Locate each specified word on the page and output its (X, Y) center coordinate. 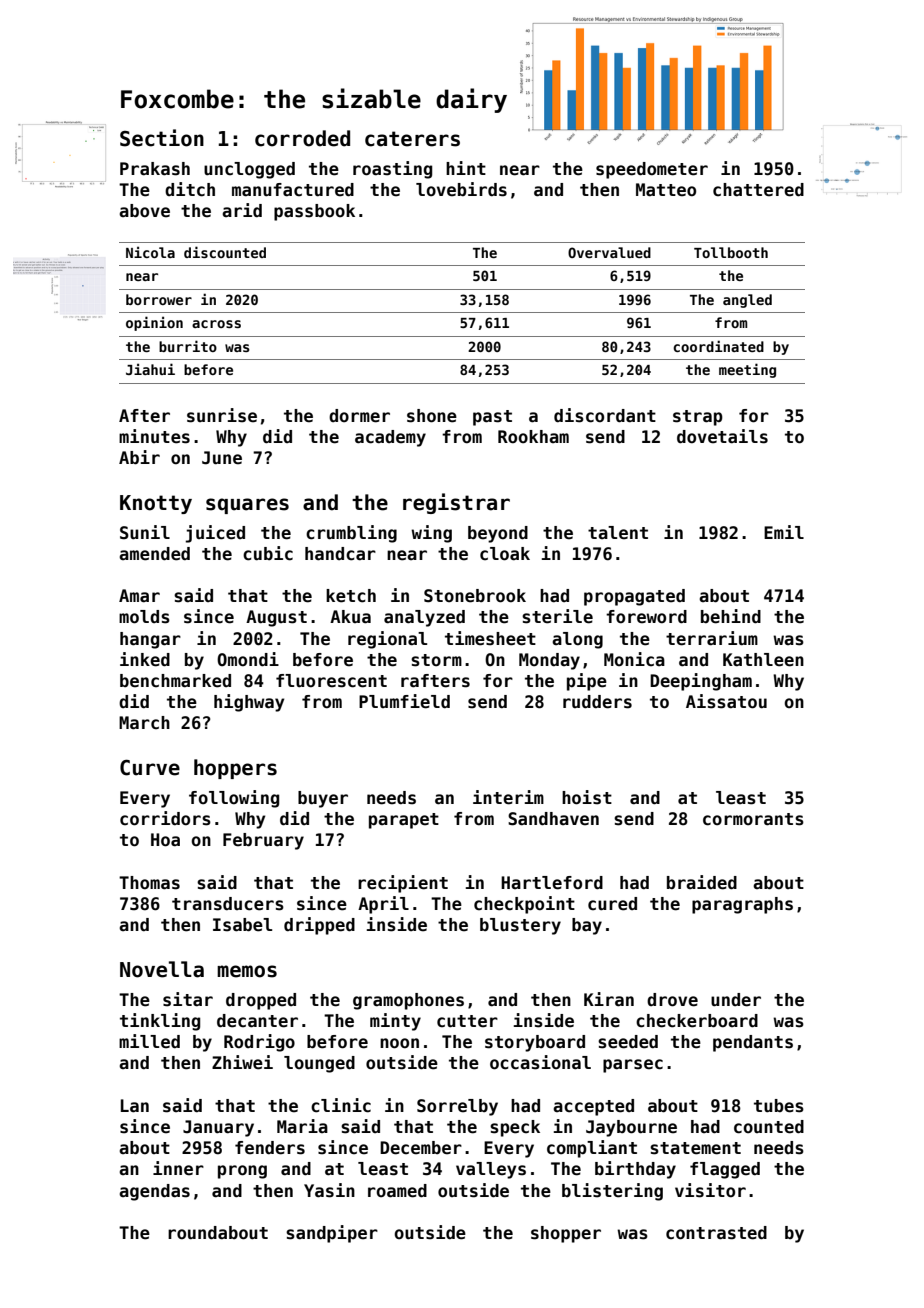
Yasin (329, 1190)
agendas (154, 1192)
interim (508, 797)
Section (162, 138)
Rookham (533, 437)
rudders (597, 702)
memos (247, 971)
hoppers (235, 769)
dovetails (722, 436)
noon (399, 1043)
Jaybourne (631, 1128)
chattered (758, 190)
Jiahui (150, 369)
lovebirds (461, 189)
